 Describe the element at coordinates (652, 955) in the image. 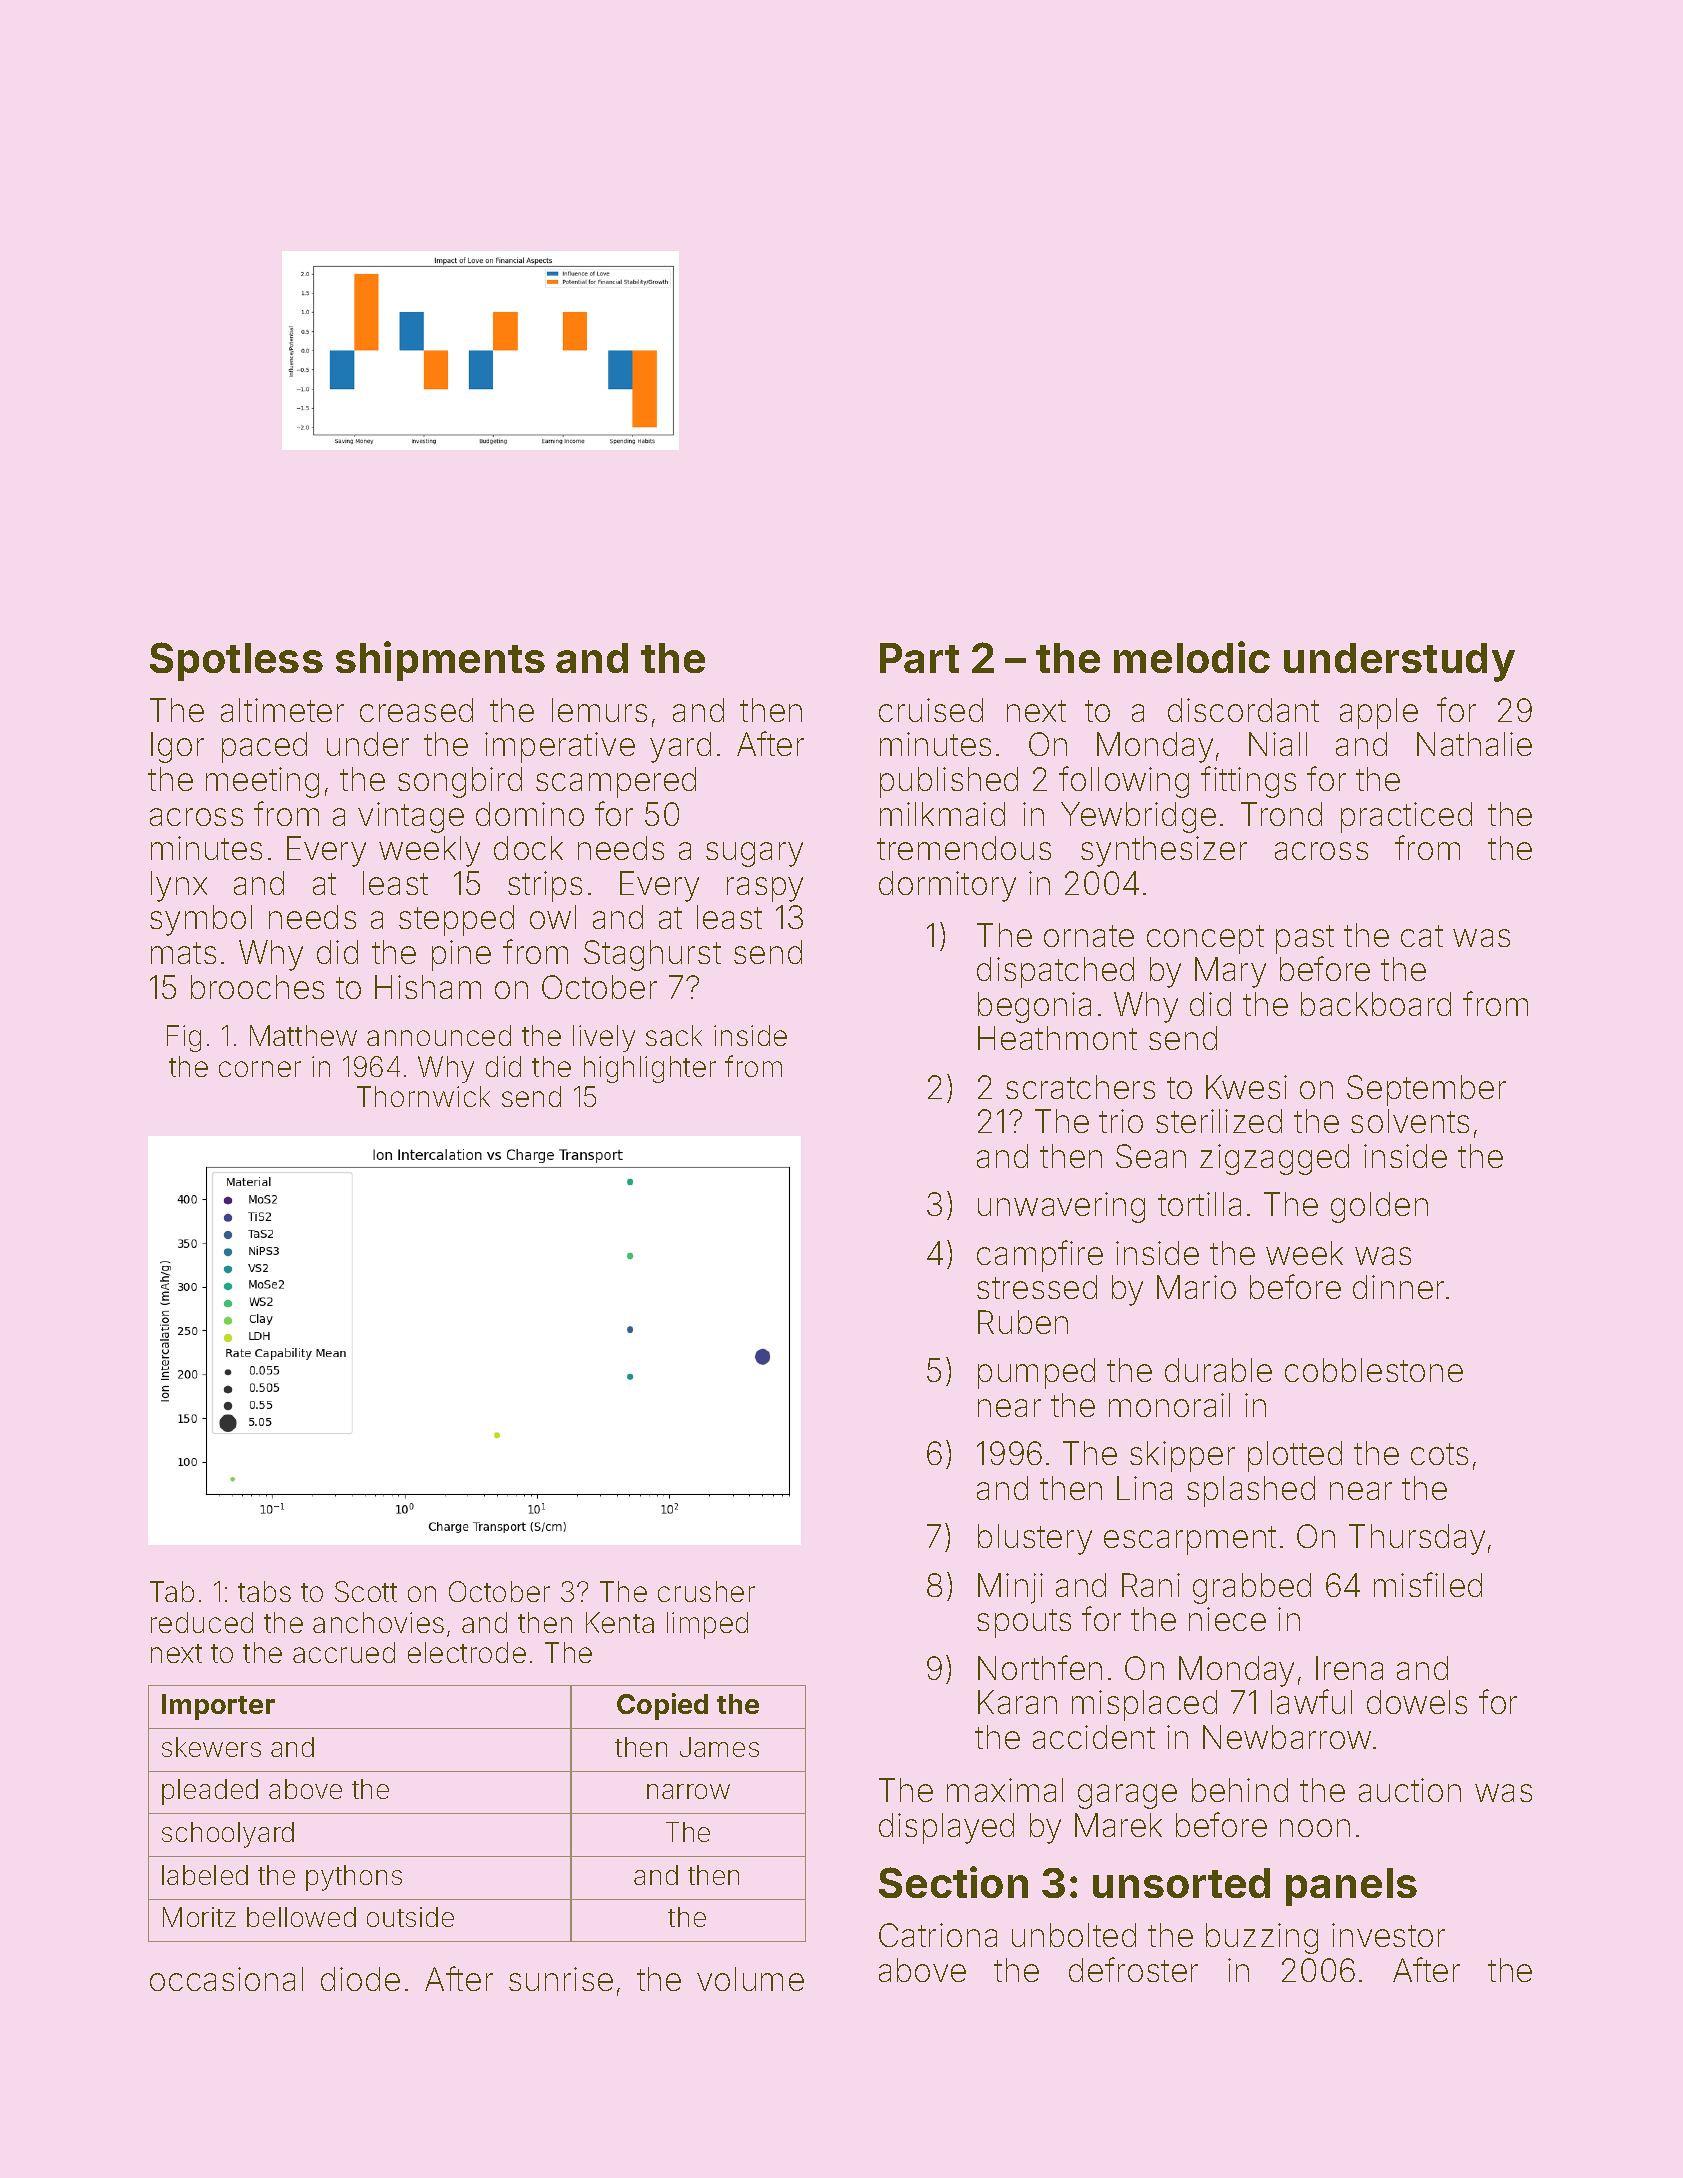

I see `Staghurst` at that location.
